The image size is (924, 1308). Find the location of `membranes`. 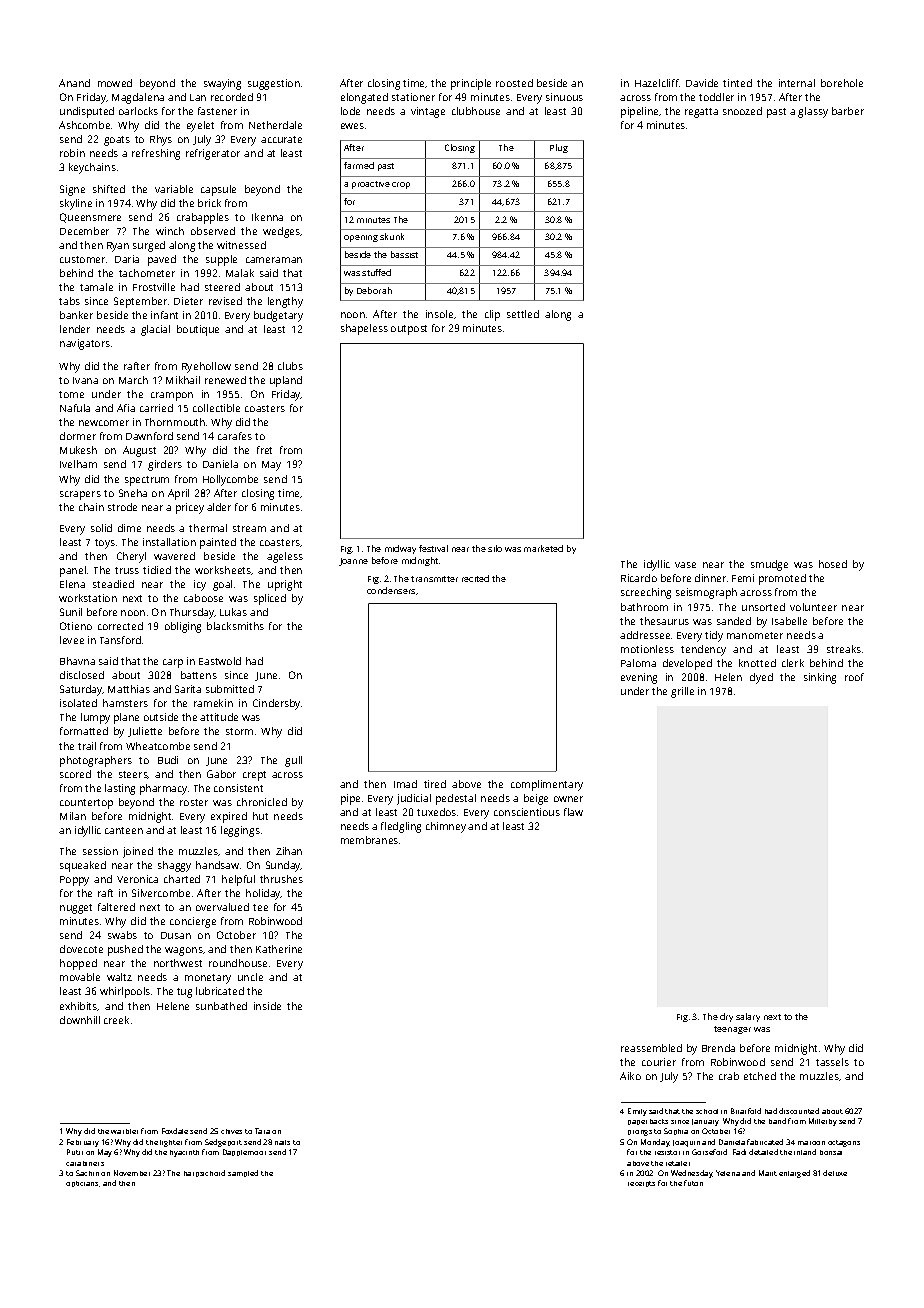

membranes is located at coordinates (369, 840).
